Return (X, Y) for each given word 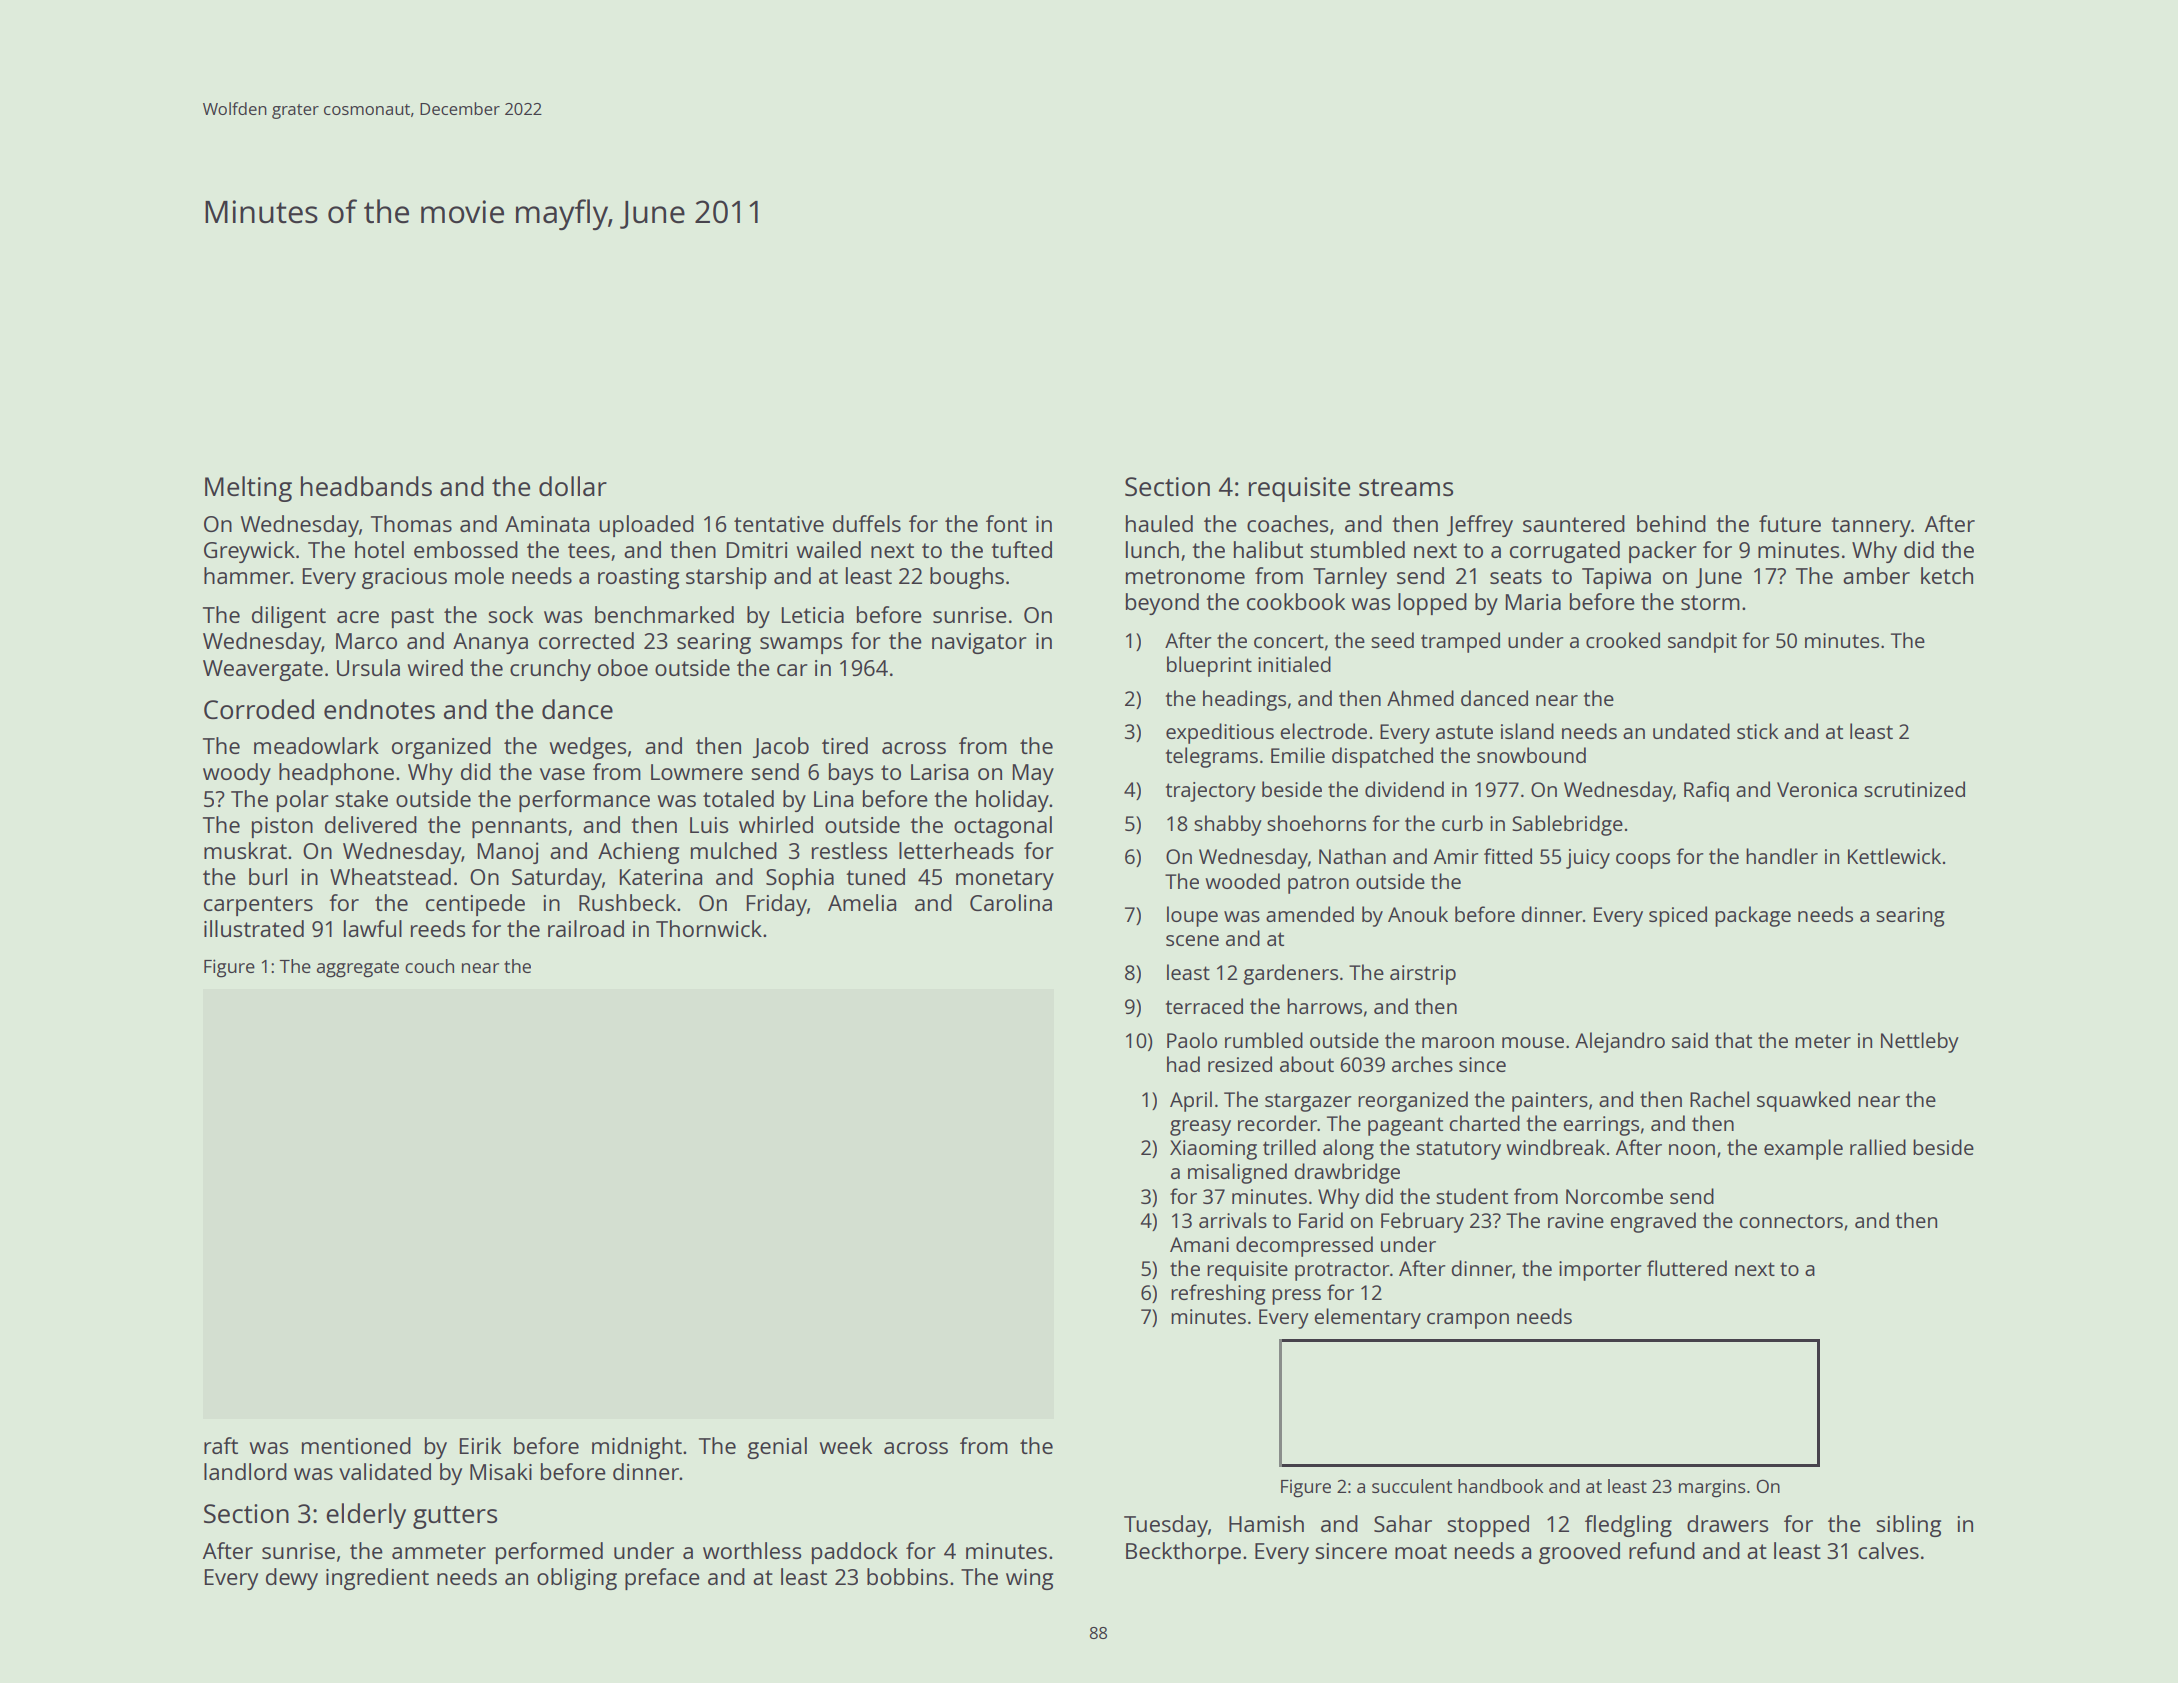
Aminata (547, 524)
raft (221, 1445)
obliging (577, 1579)
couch (429, 966)
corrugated (1565, 552)
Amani (1199, 1244)
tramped (1460, 642)
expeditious (1220, 733)
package (1753, 916)
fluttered (1687, 1268)
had (1183, 1064)
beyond (1162, 604)
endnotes (379, 709)
